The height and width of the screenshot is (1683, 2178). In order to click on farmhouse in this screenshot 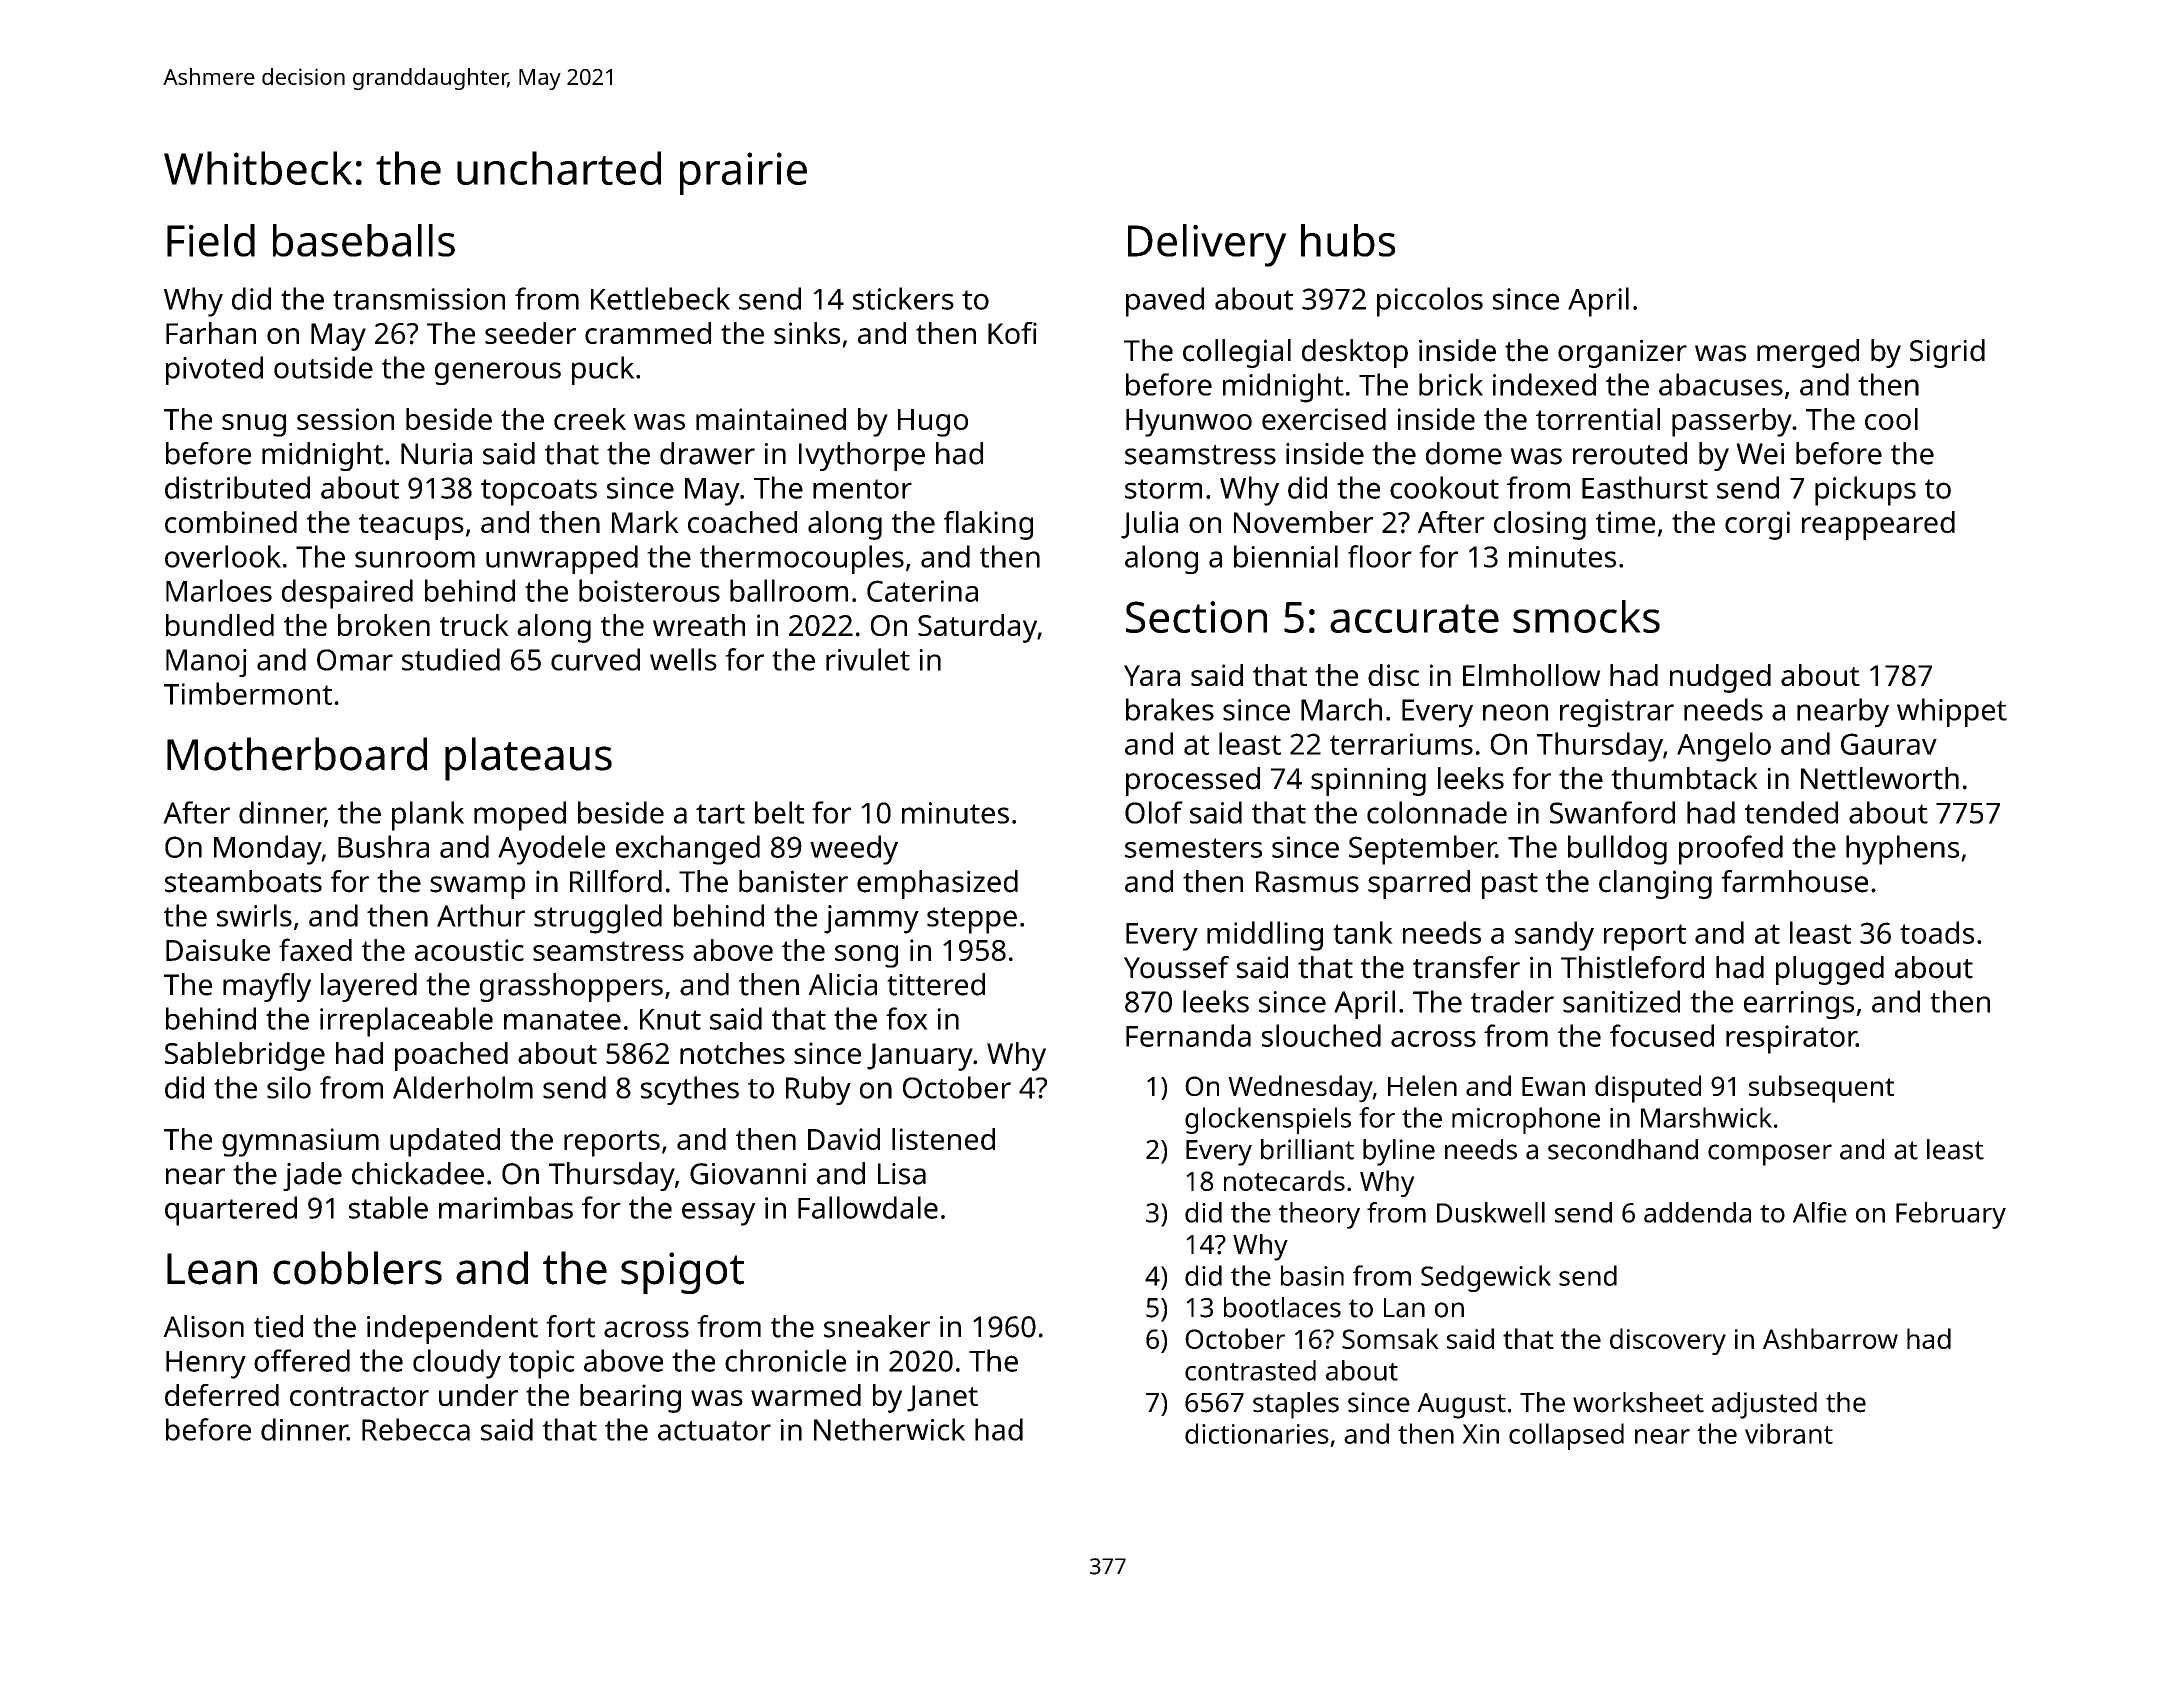, I will do `click(1794, 881)`.
